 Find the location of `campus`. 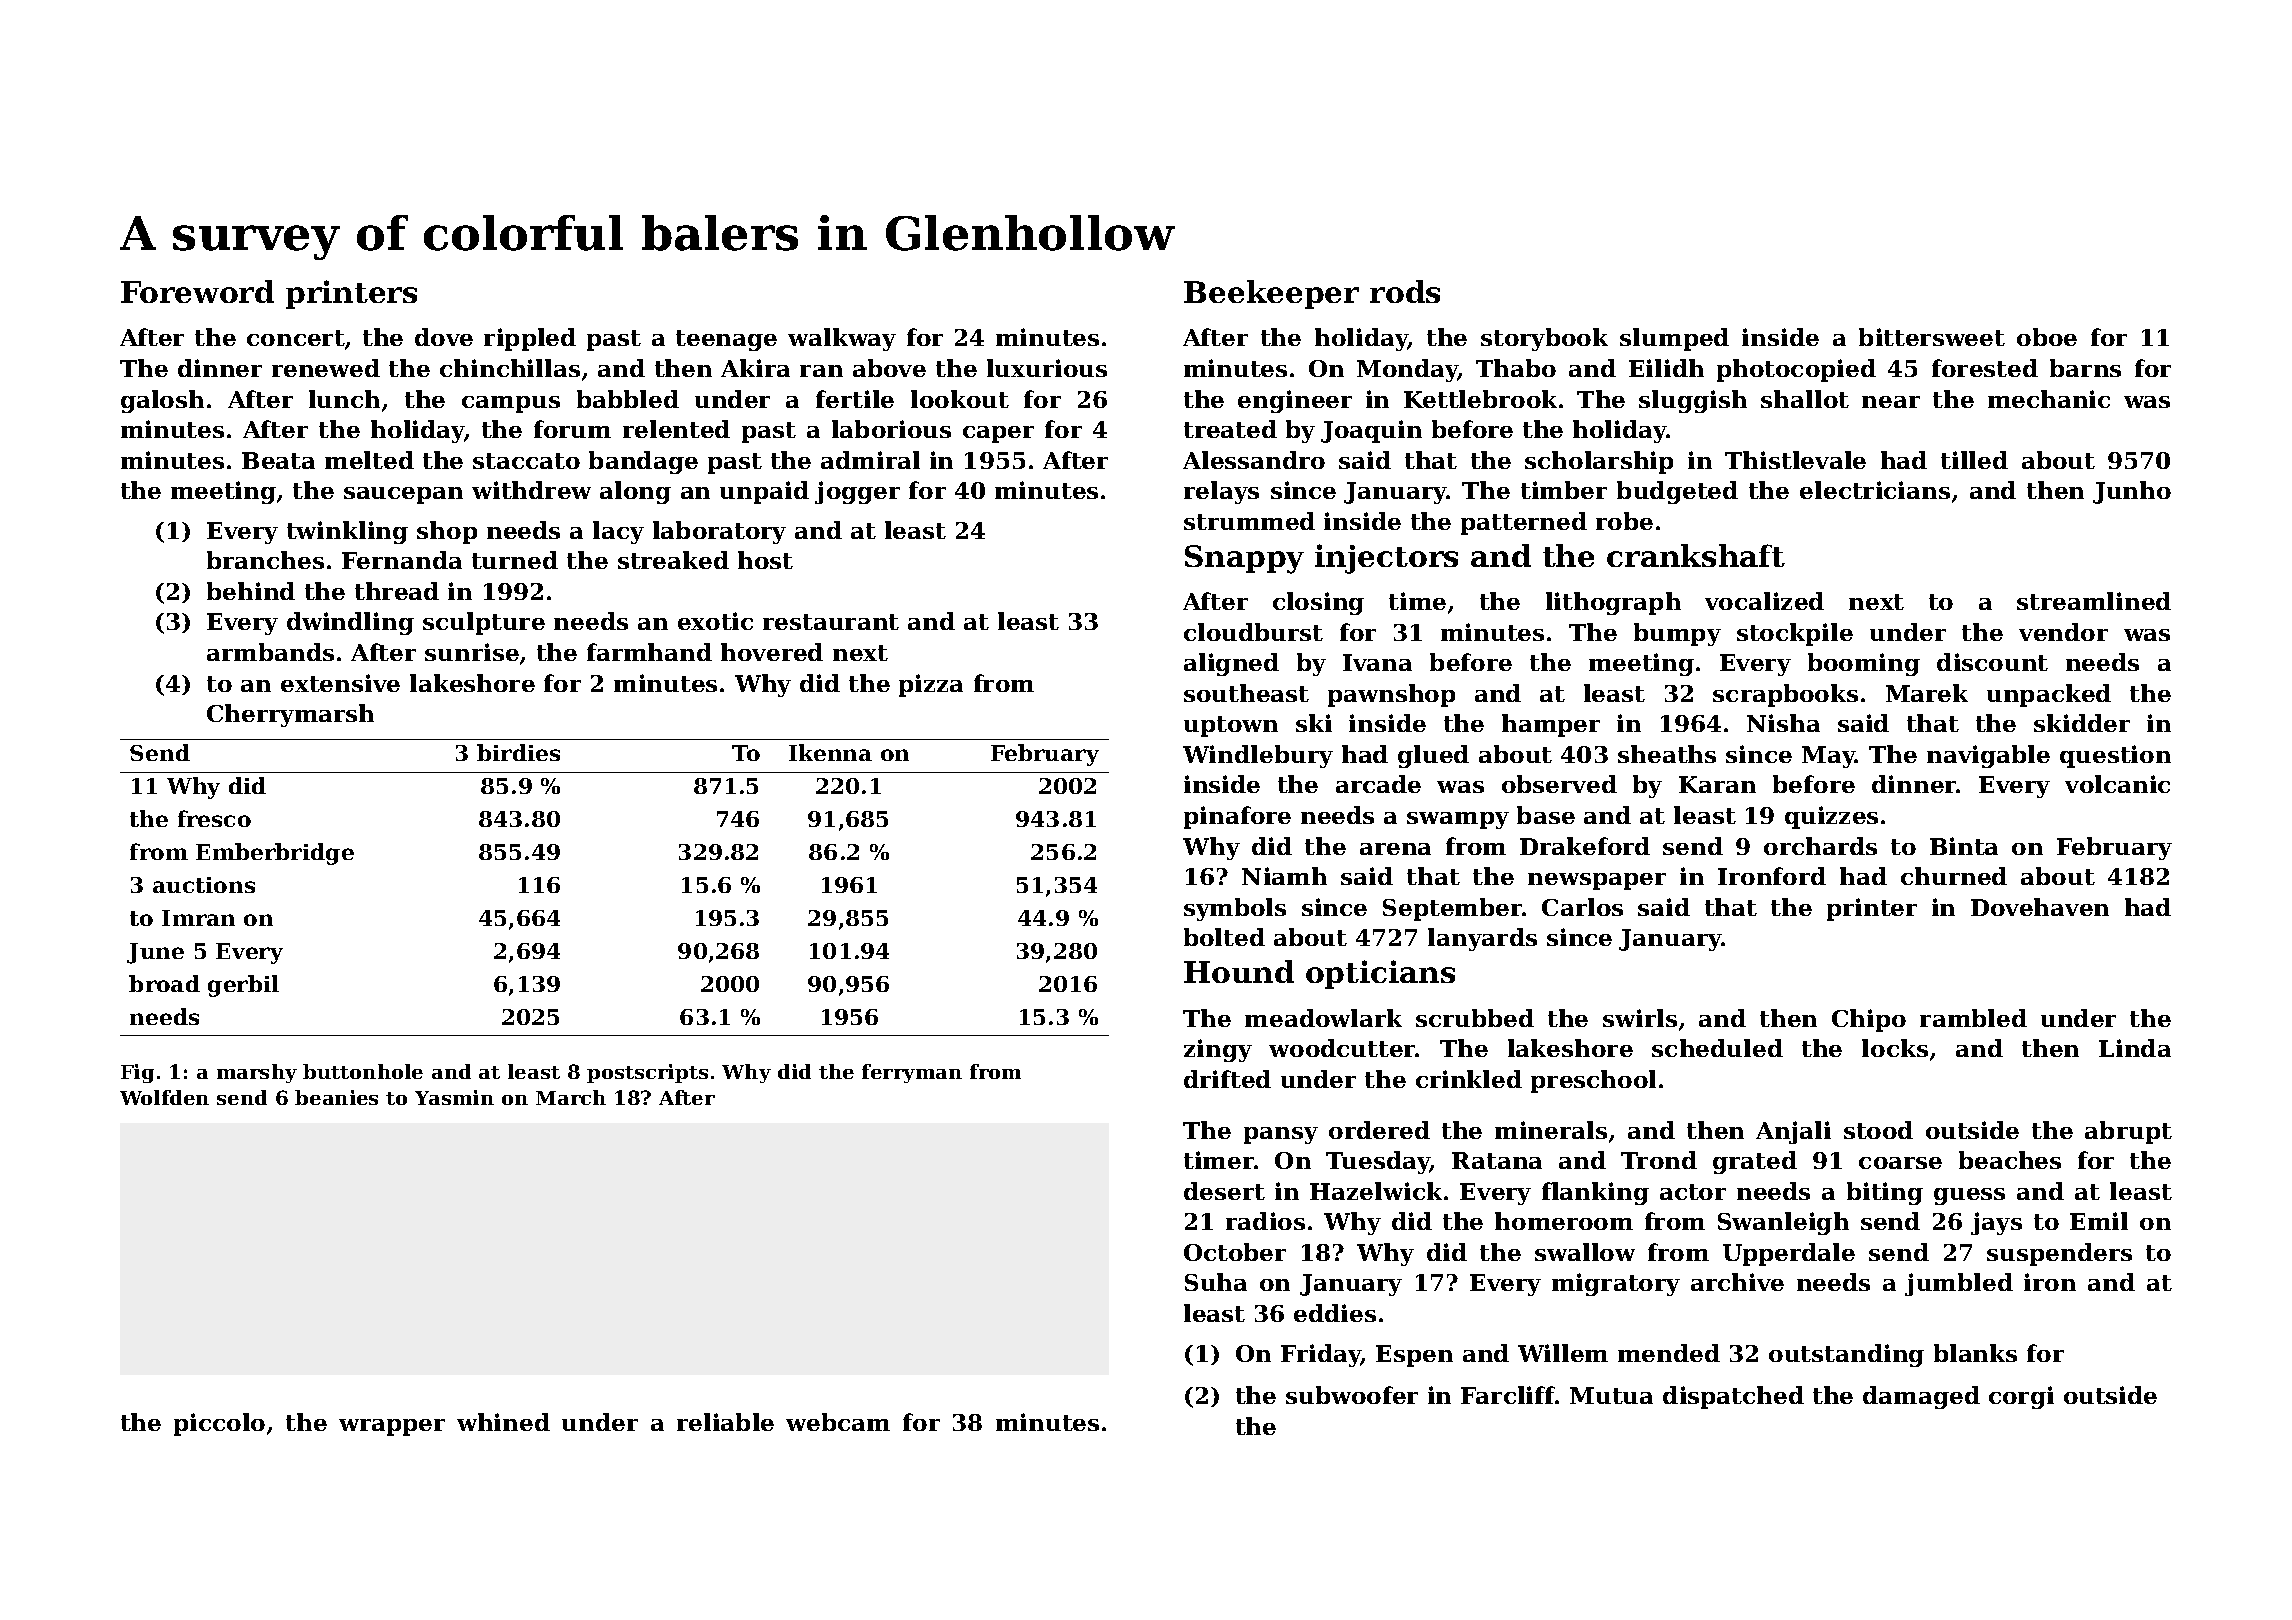

campus is located at coordinates (511, 404).
